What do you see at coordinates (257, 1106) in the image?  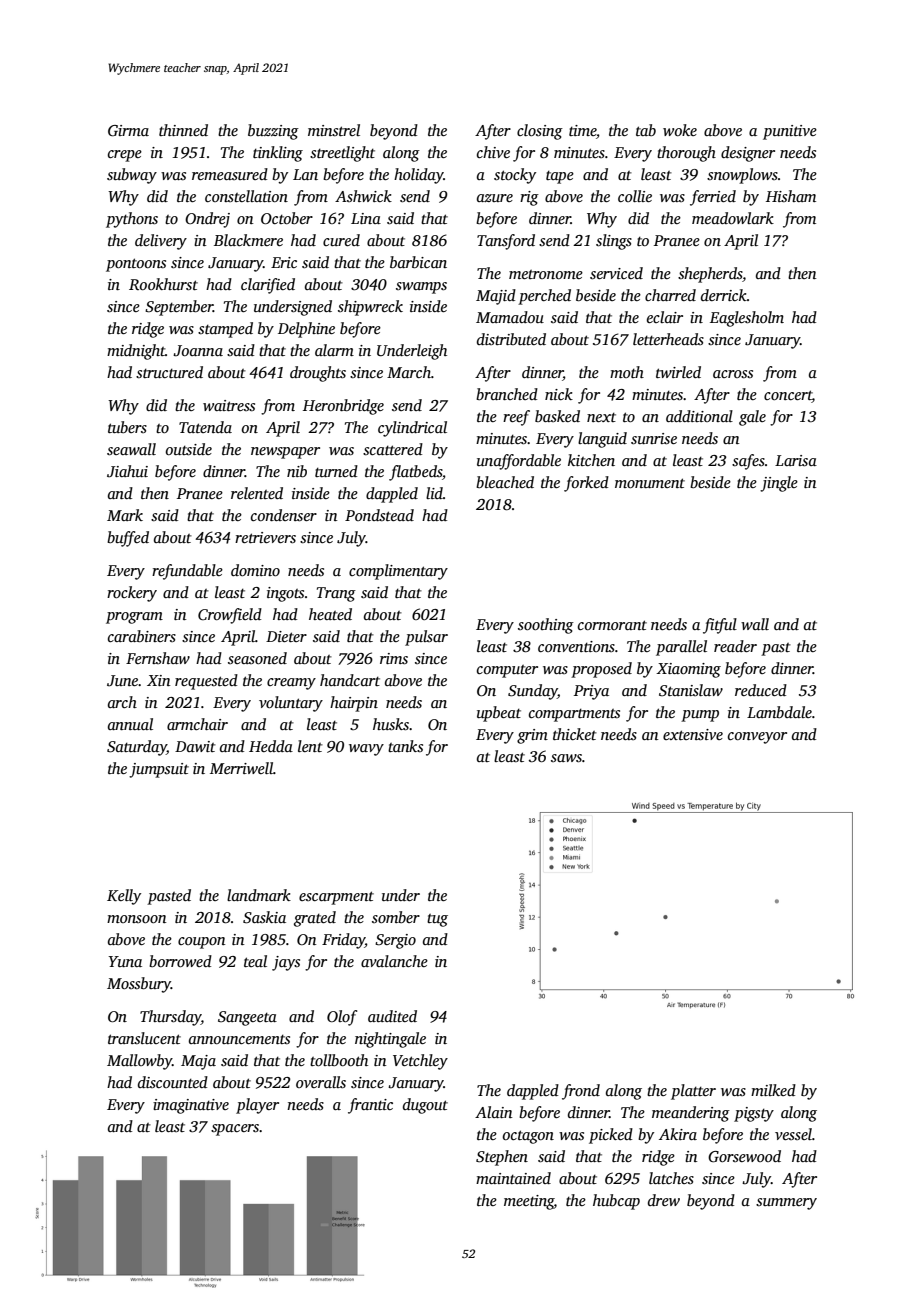 I see `player` at bounding box center [257, 1106].
